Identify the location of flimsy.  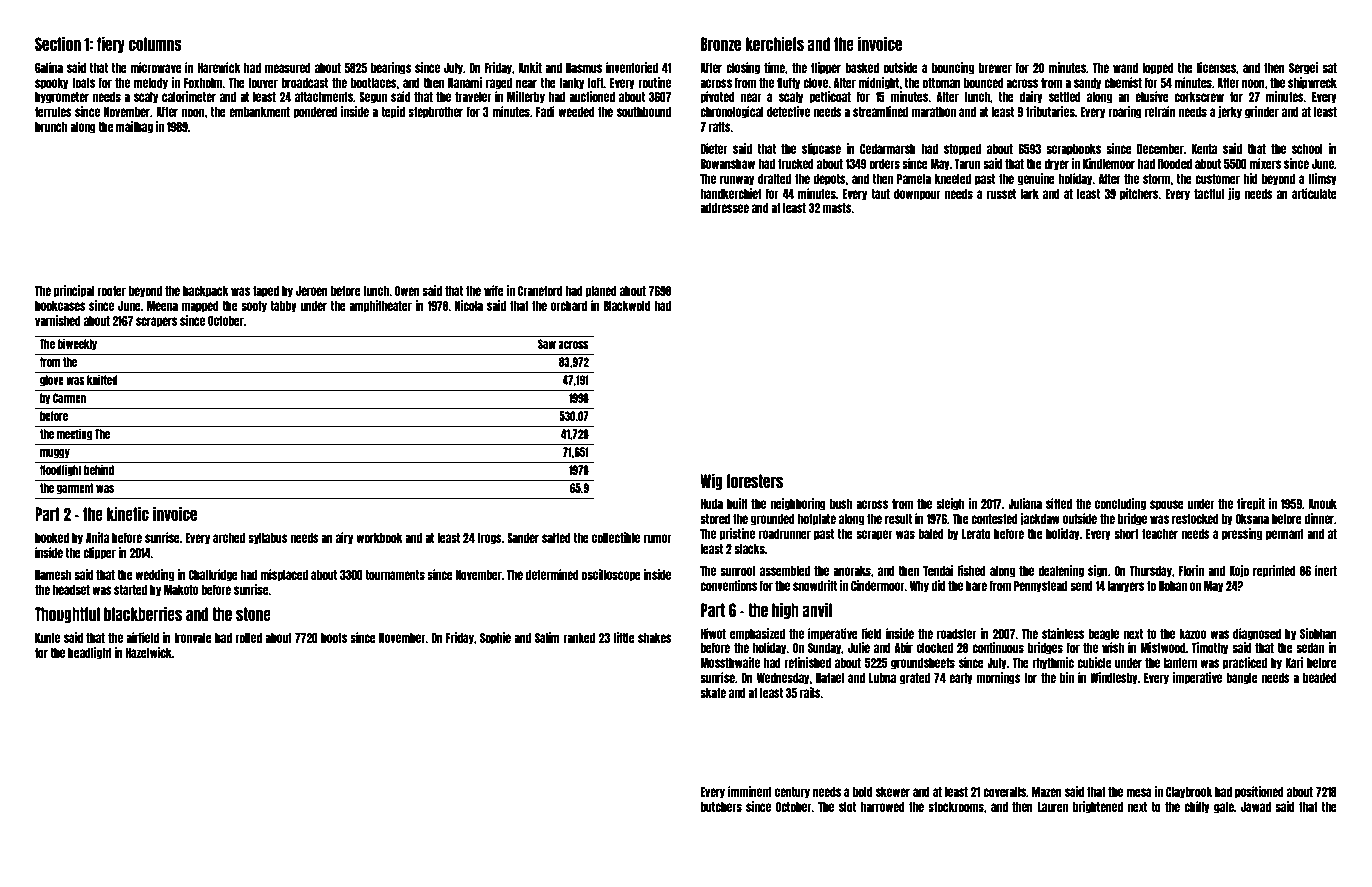
(1322, 179).
